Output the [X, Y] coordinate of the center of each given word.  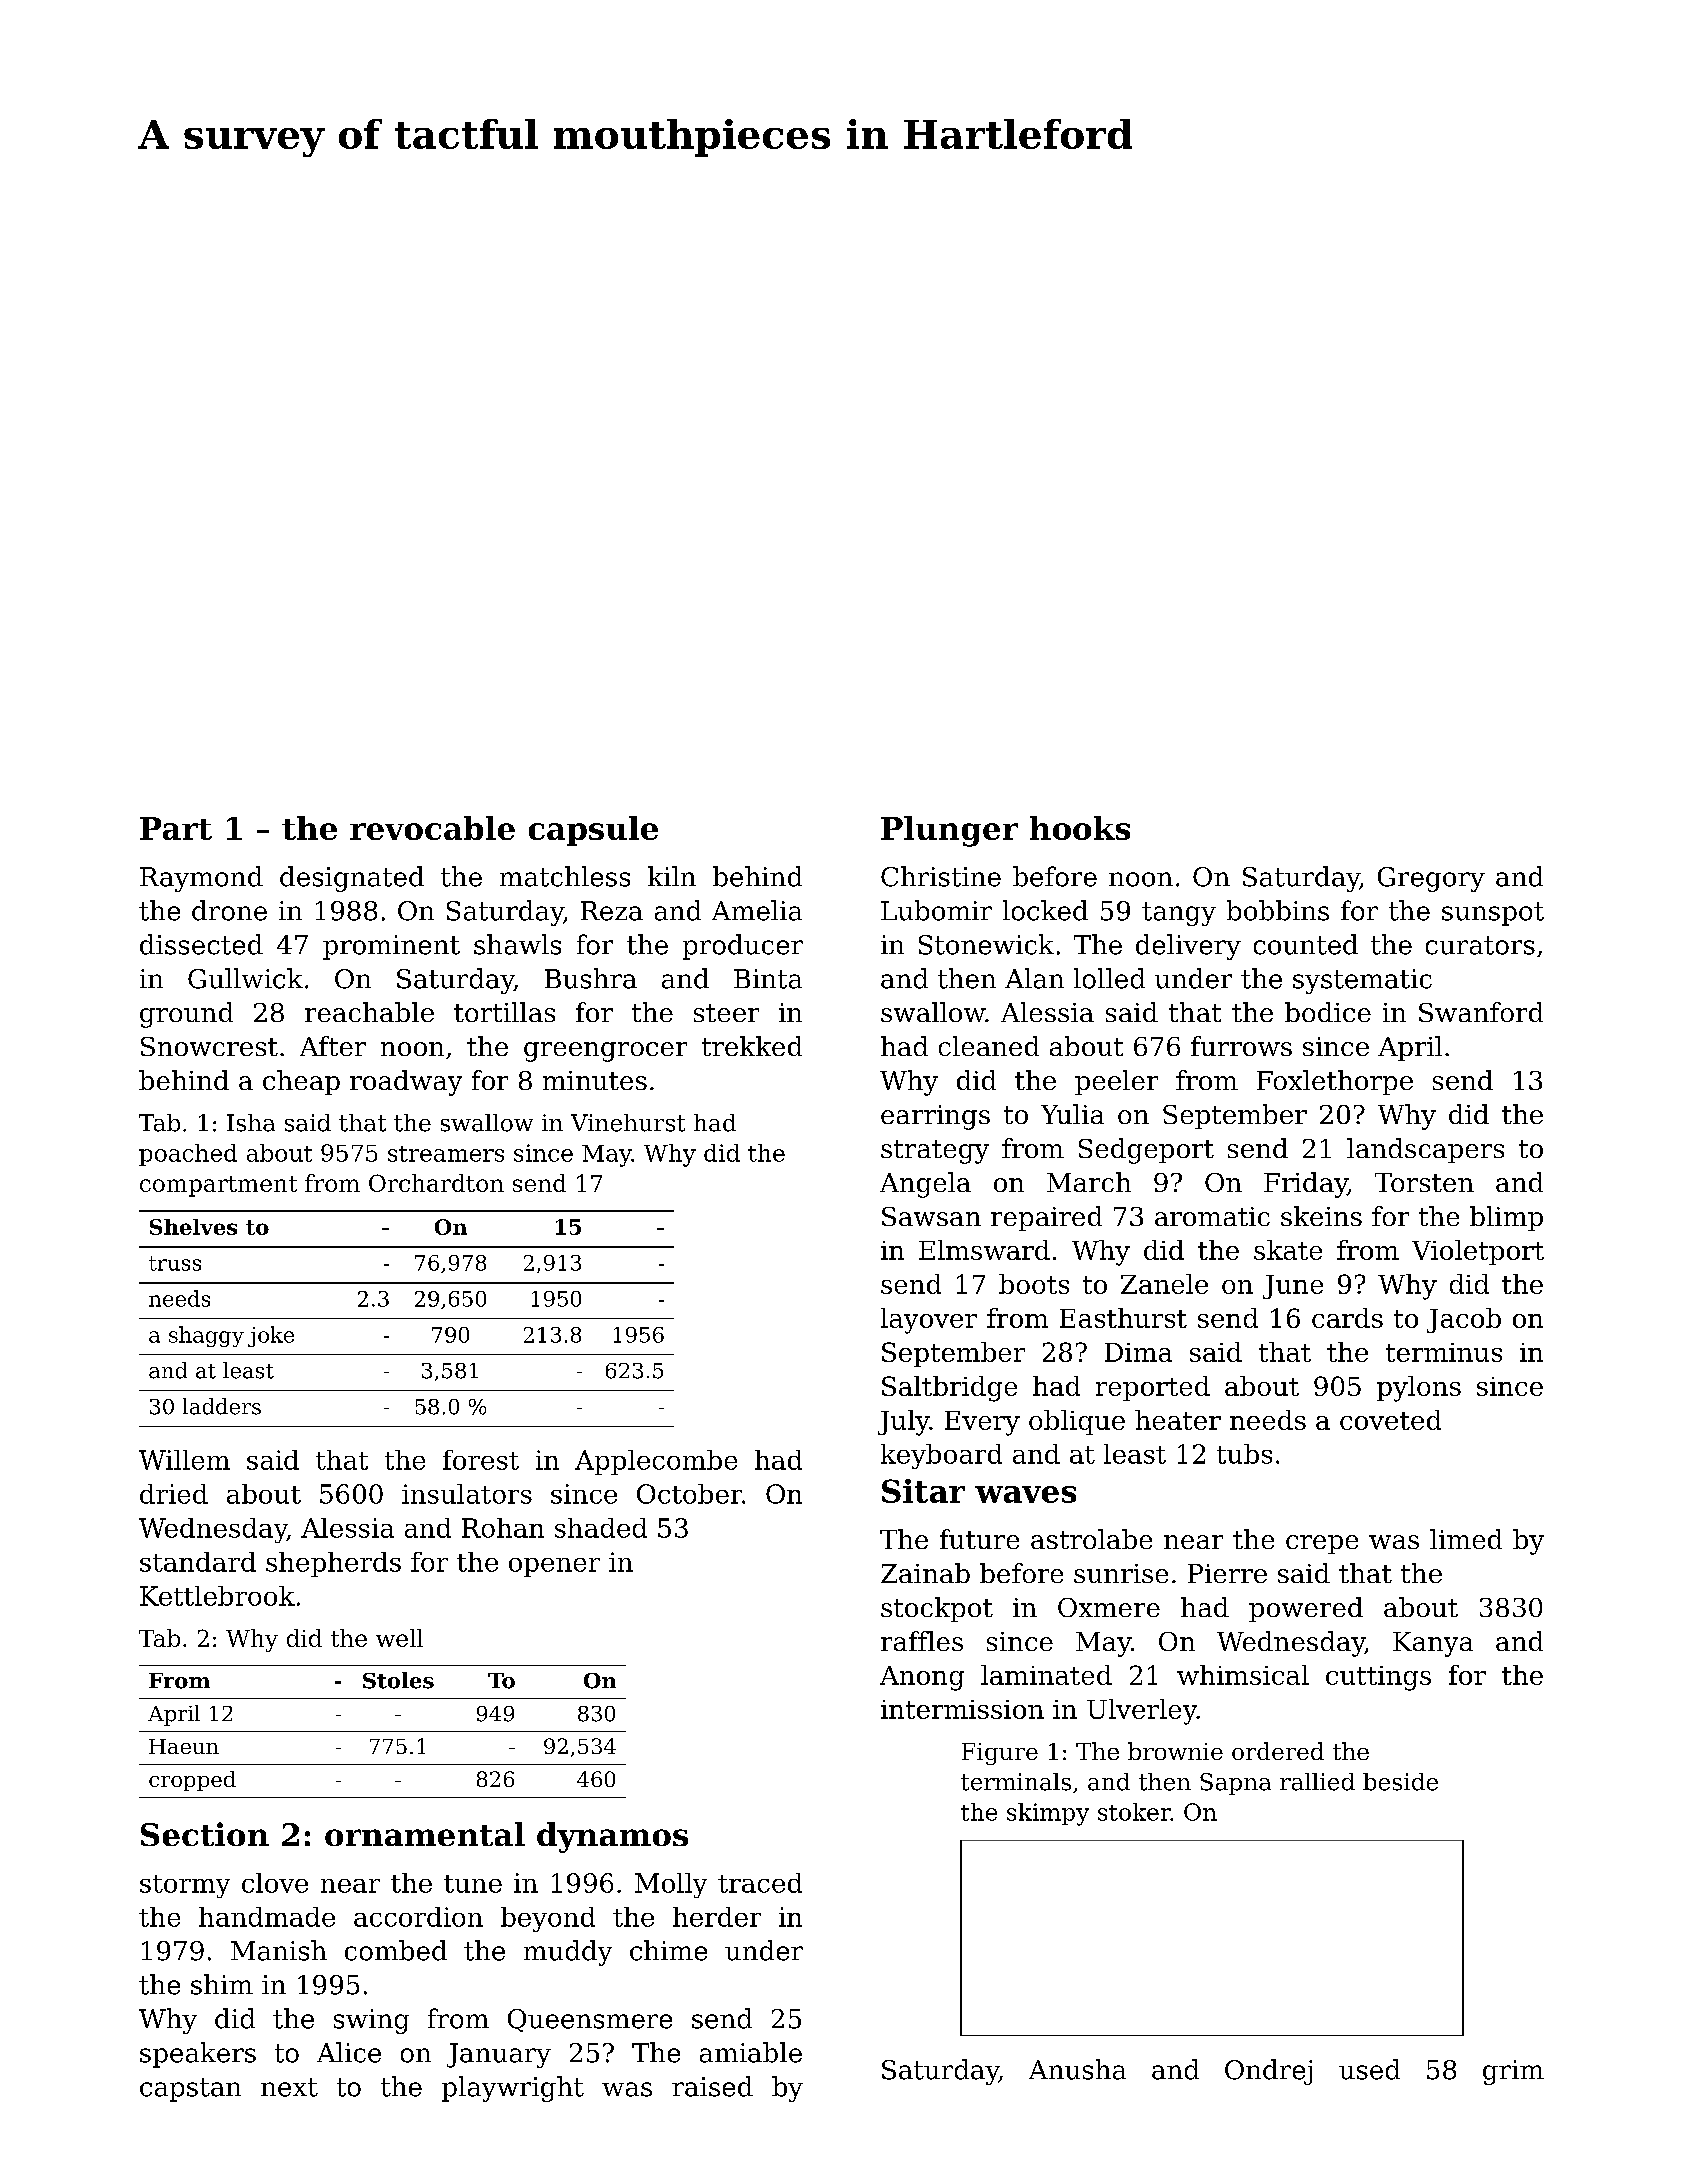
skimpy [1048, 1814]
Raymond [201, 879]
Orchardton [436, 1183]
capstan [190, 2090]
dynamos [612, 1837]
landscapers [1425, 1150]
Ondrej [1268, 2072]
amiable [751, 2052]
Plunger [949, 831]
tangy [1179, 914]
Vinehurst [628, 1123]
